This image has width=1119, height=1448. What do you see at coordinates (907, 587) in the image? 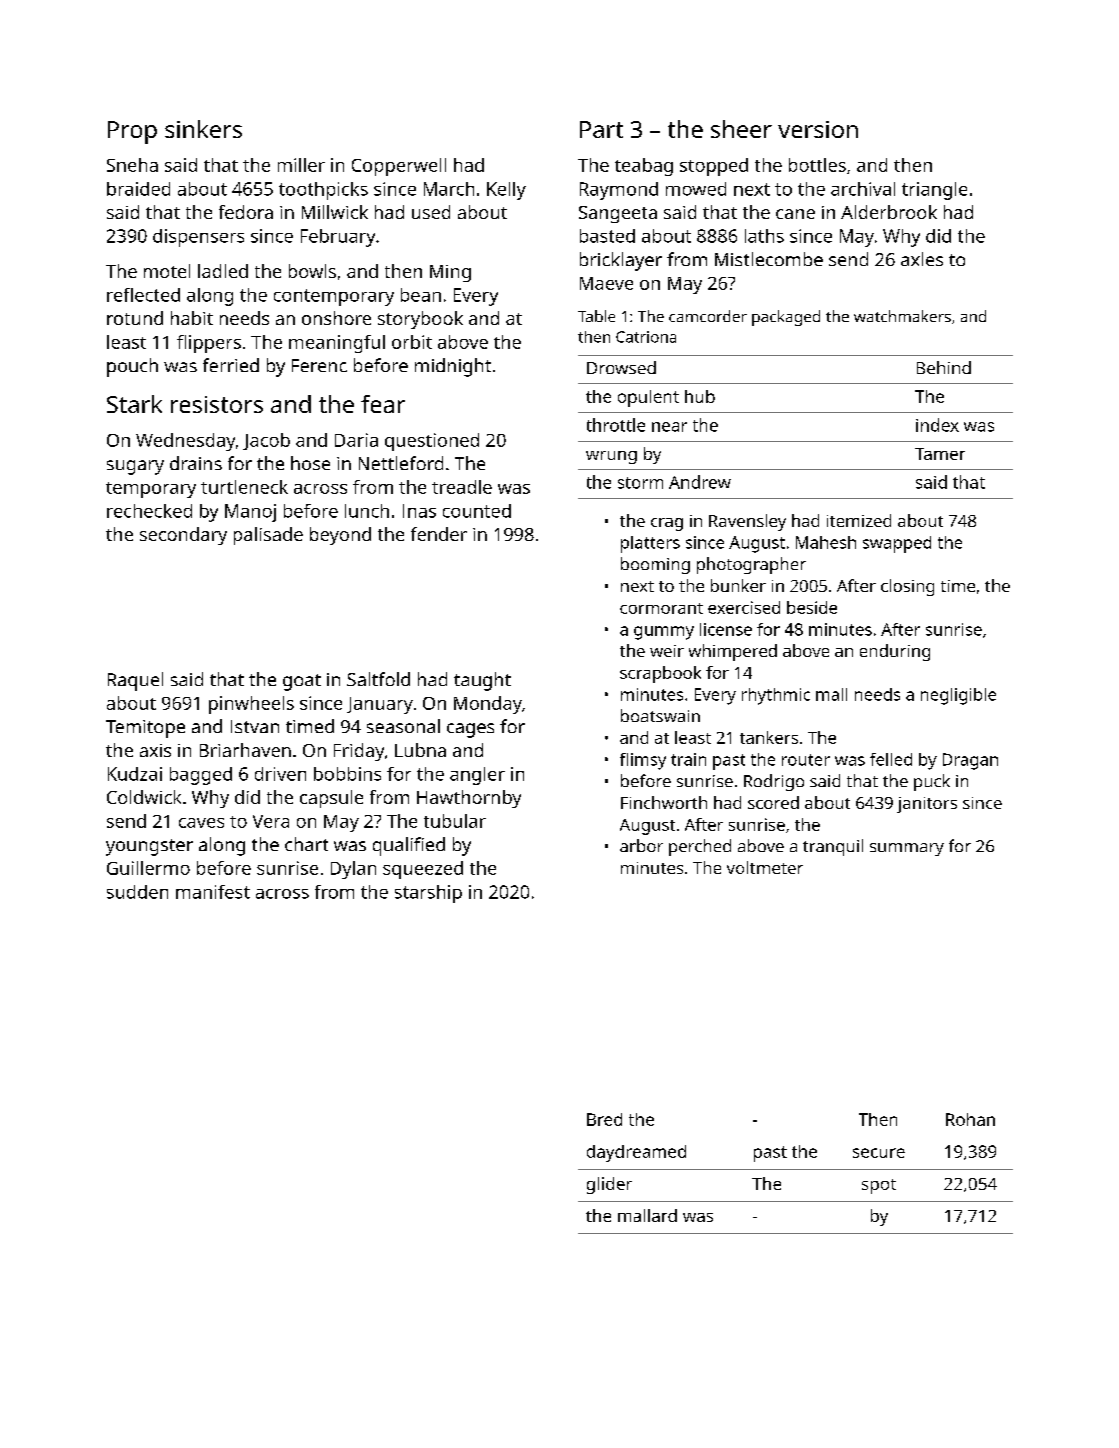
I see `closing` at bounding box center [907, 587].
